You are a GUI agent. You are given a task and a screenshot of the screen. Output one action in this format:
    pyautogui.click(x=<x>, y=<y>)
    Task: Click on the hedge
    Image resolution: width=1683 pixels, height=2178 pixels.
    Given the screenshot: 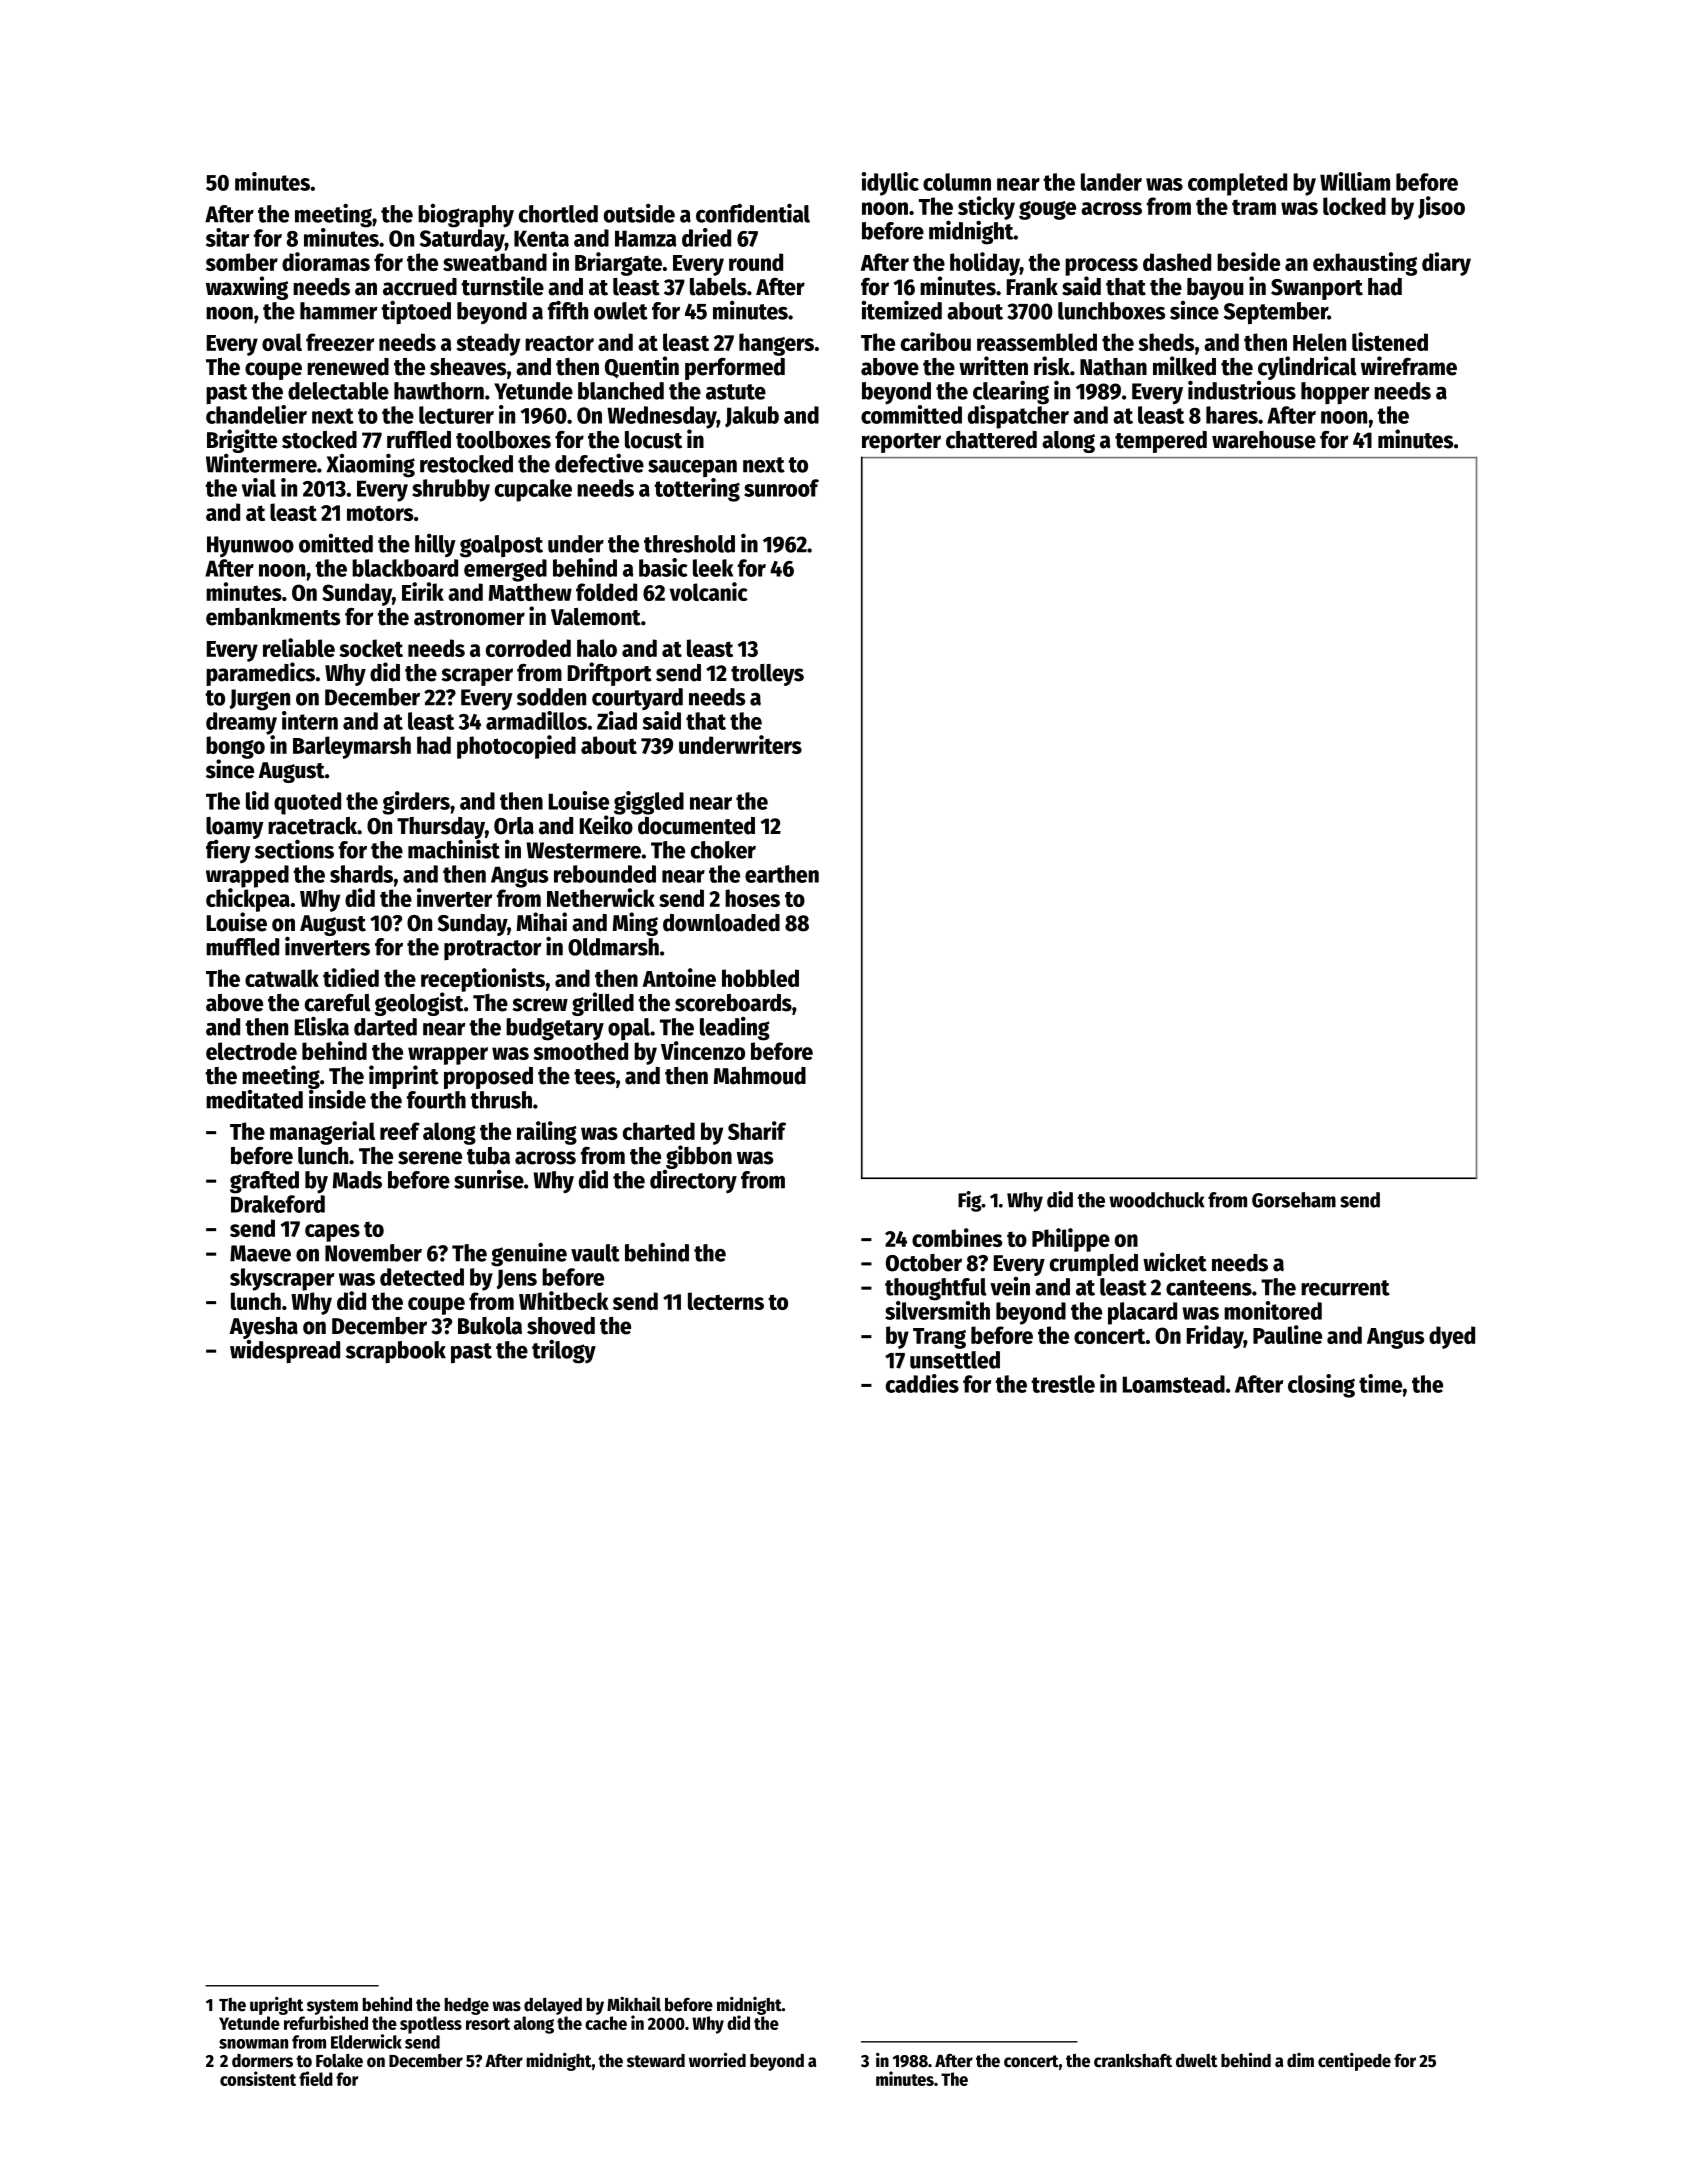 What is the action you would take?
    pyautogui.click(x=466, y=2006)
